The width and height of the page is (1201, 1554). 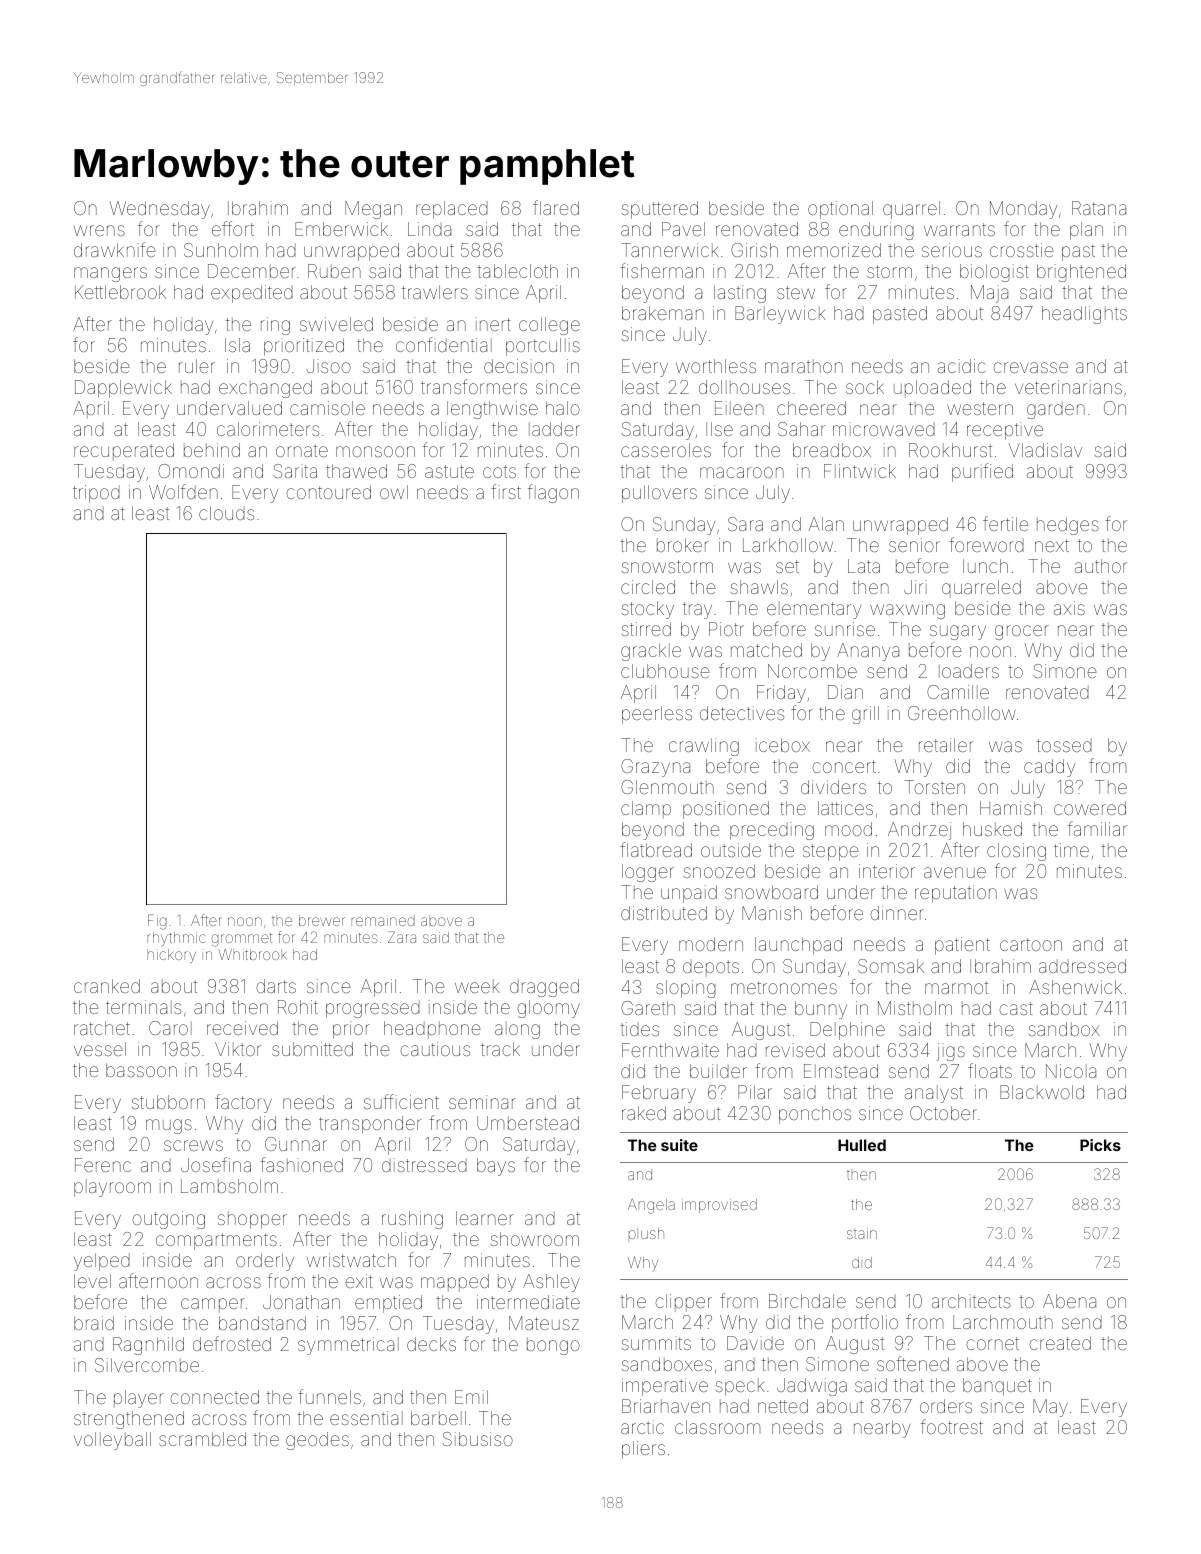 What do you see at coordinates (478, 1439) in the page?
I see `Sibusiso` at bounding box center [478, 1439].
